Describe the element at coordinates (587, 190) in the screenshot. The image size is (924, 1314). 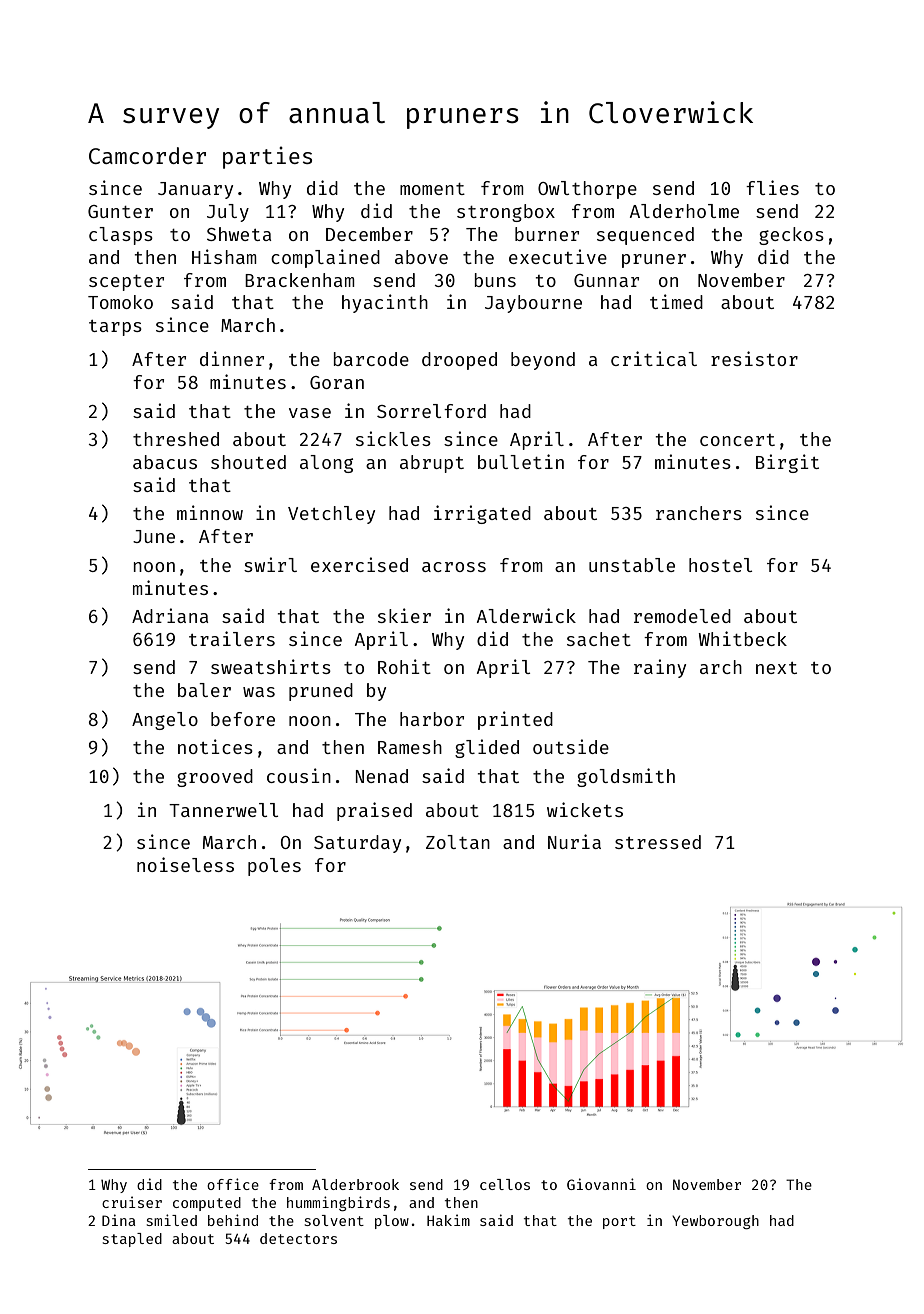
I see `Owlthorpe` at that location.
